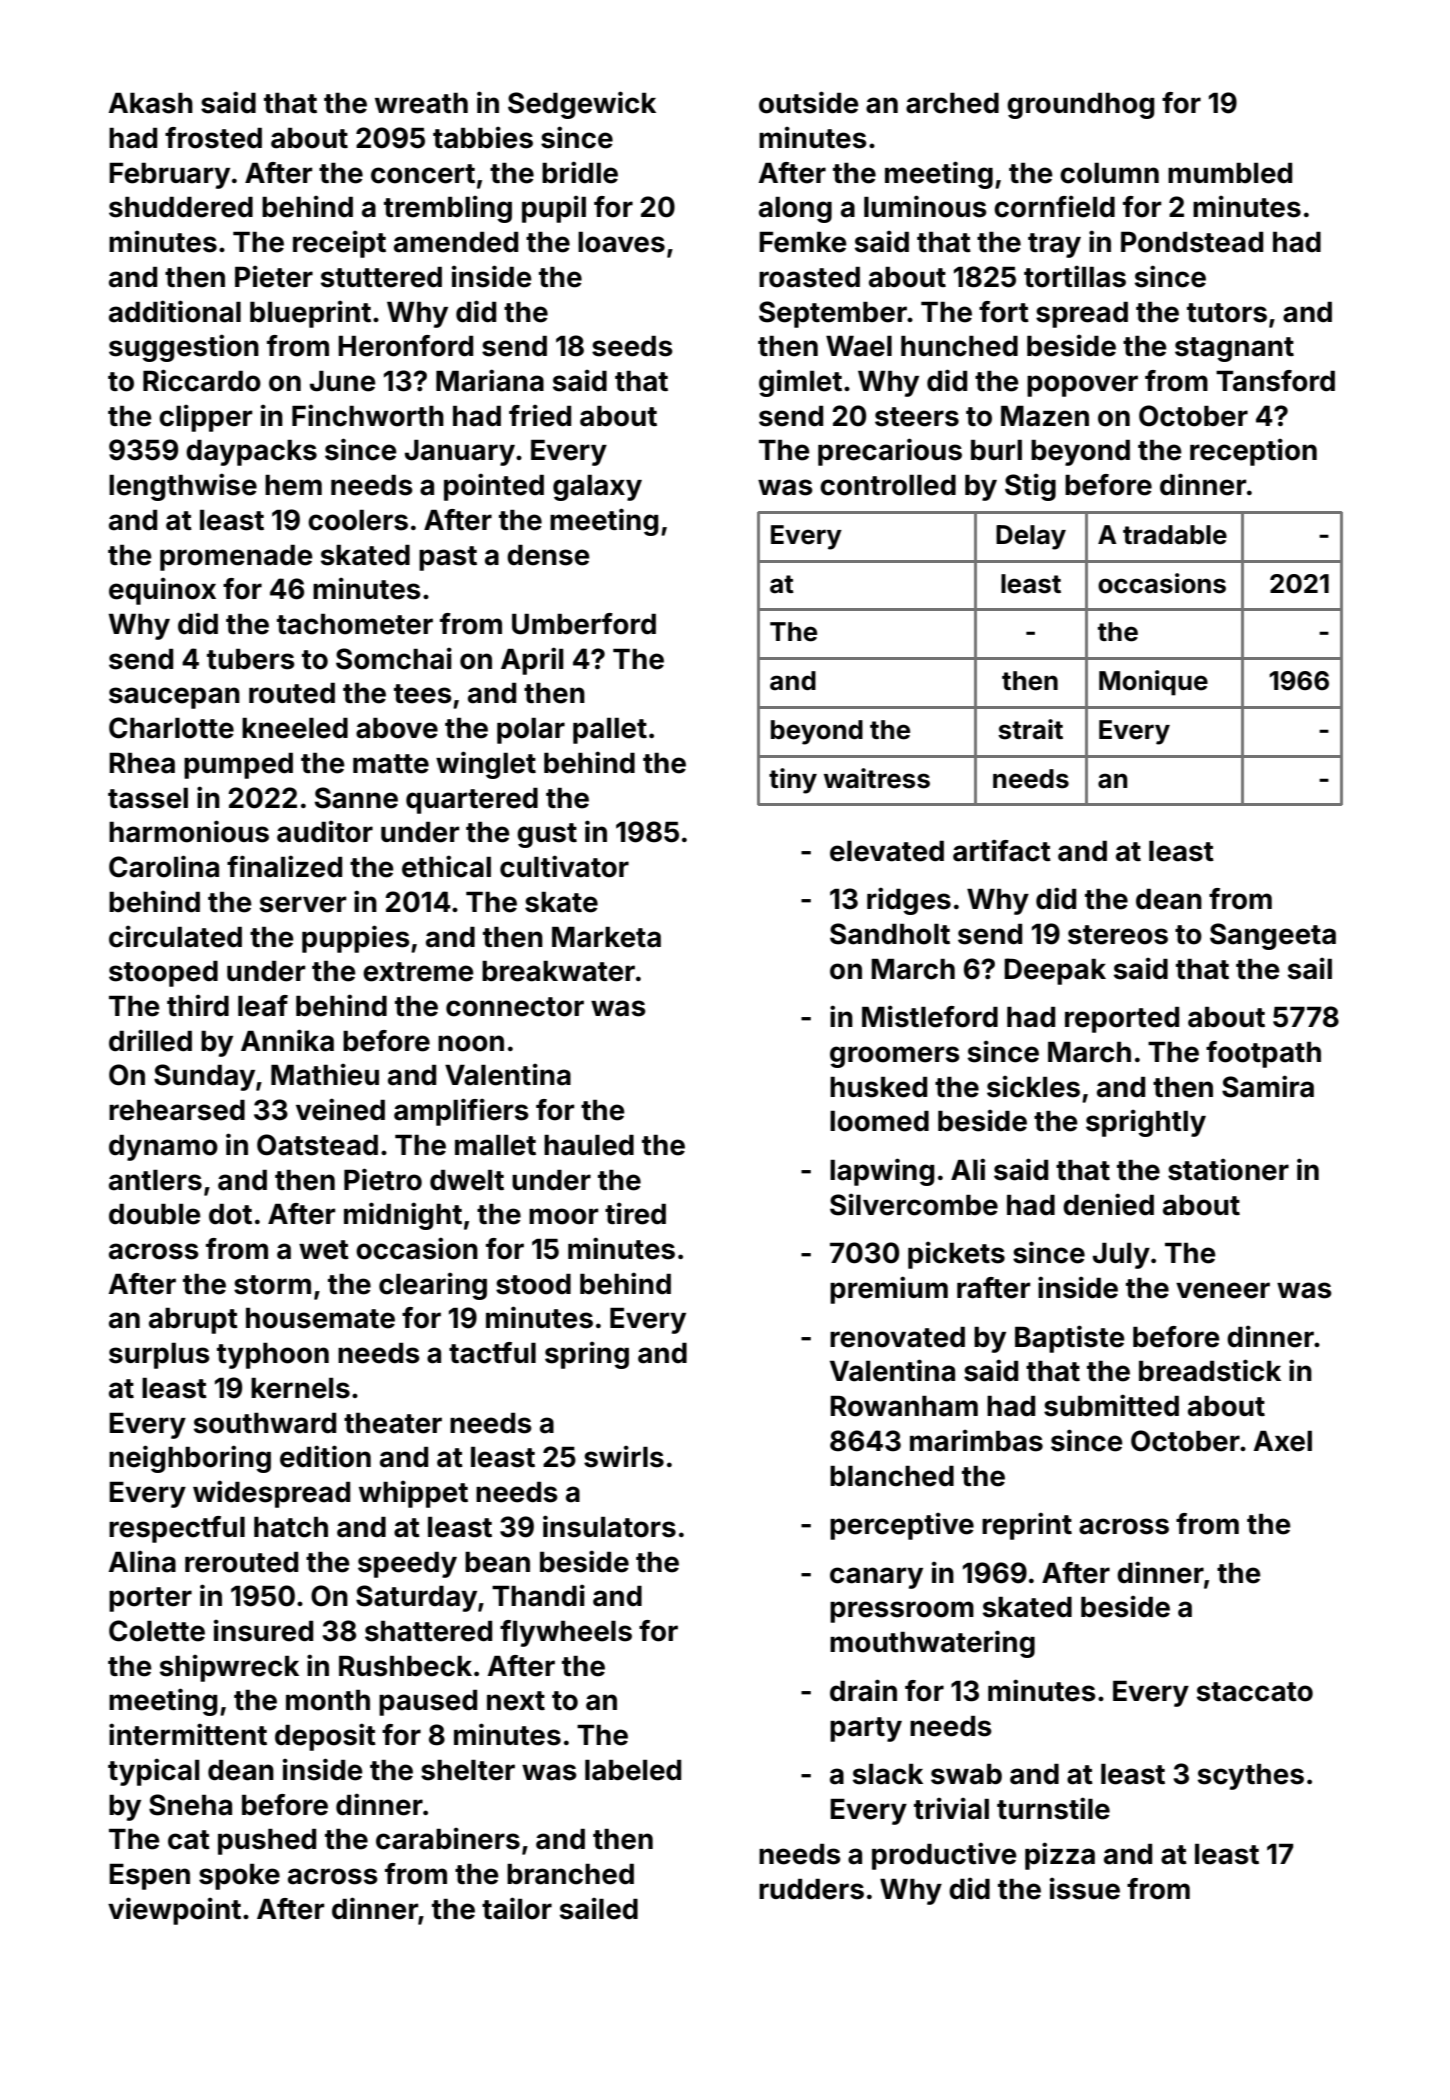 The image size is (1450, 2100). Describe the element at coordinates (1230, 173) in the page. I see `mumbled` at that location.
